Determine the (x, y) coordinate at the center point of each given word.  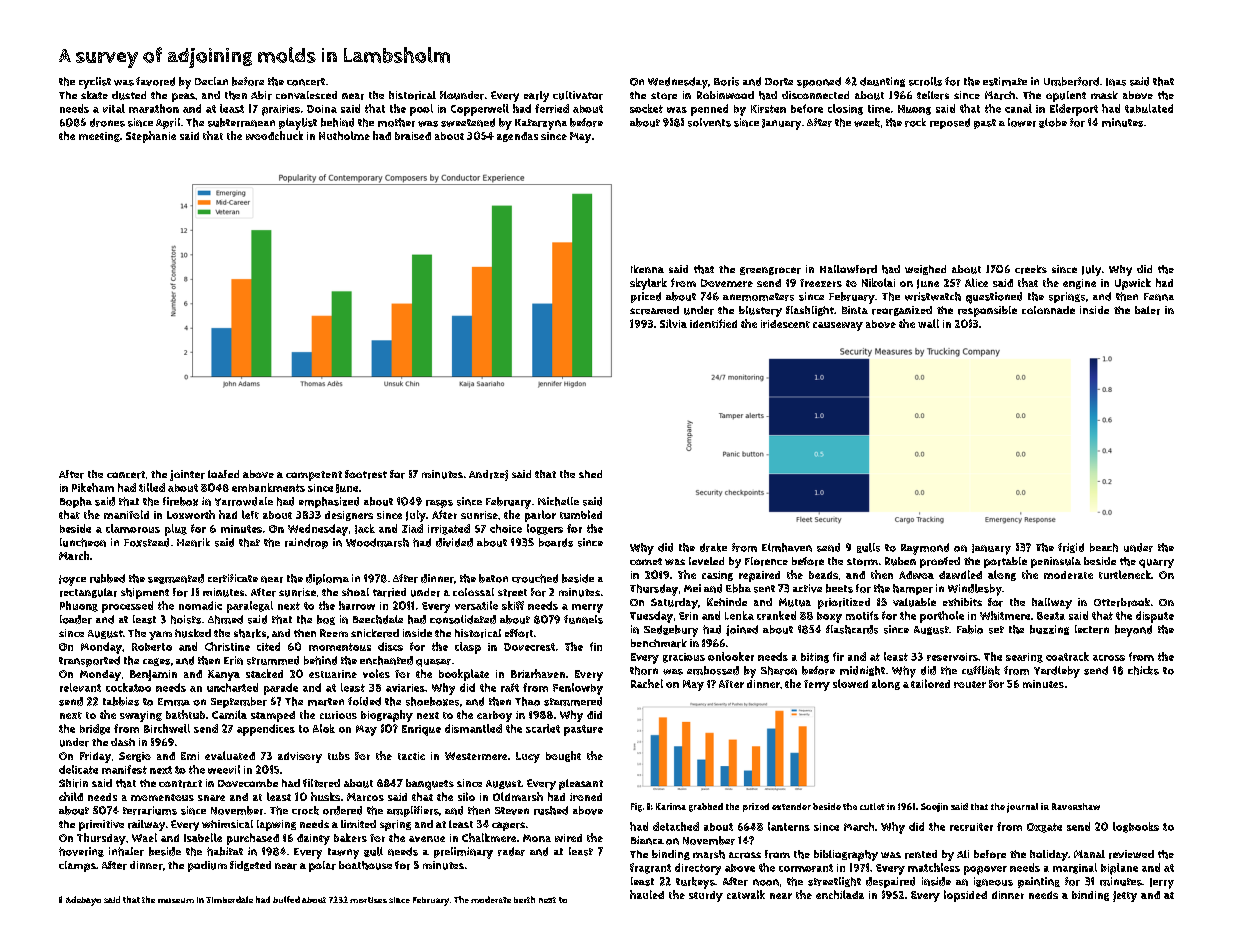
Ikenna (647, 269)
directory (698, 869)
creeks (1031, 269)
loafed (223, 474)
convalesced (306, 95)
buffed (286, 899)
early (536, 96)
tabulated (1149, 108)
